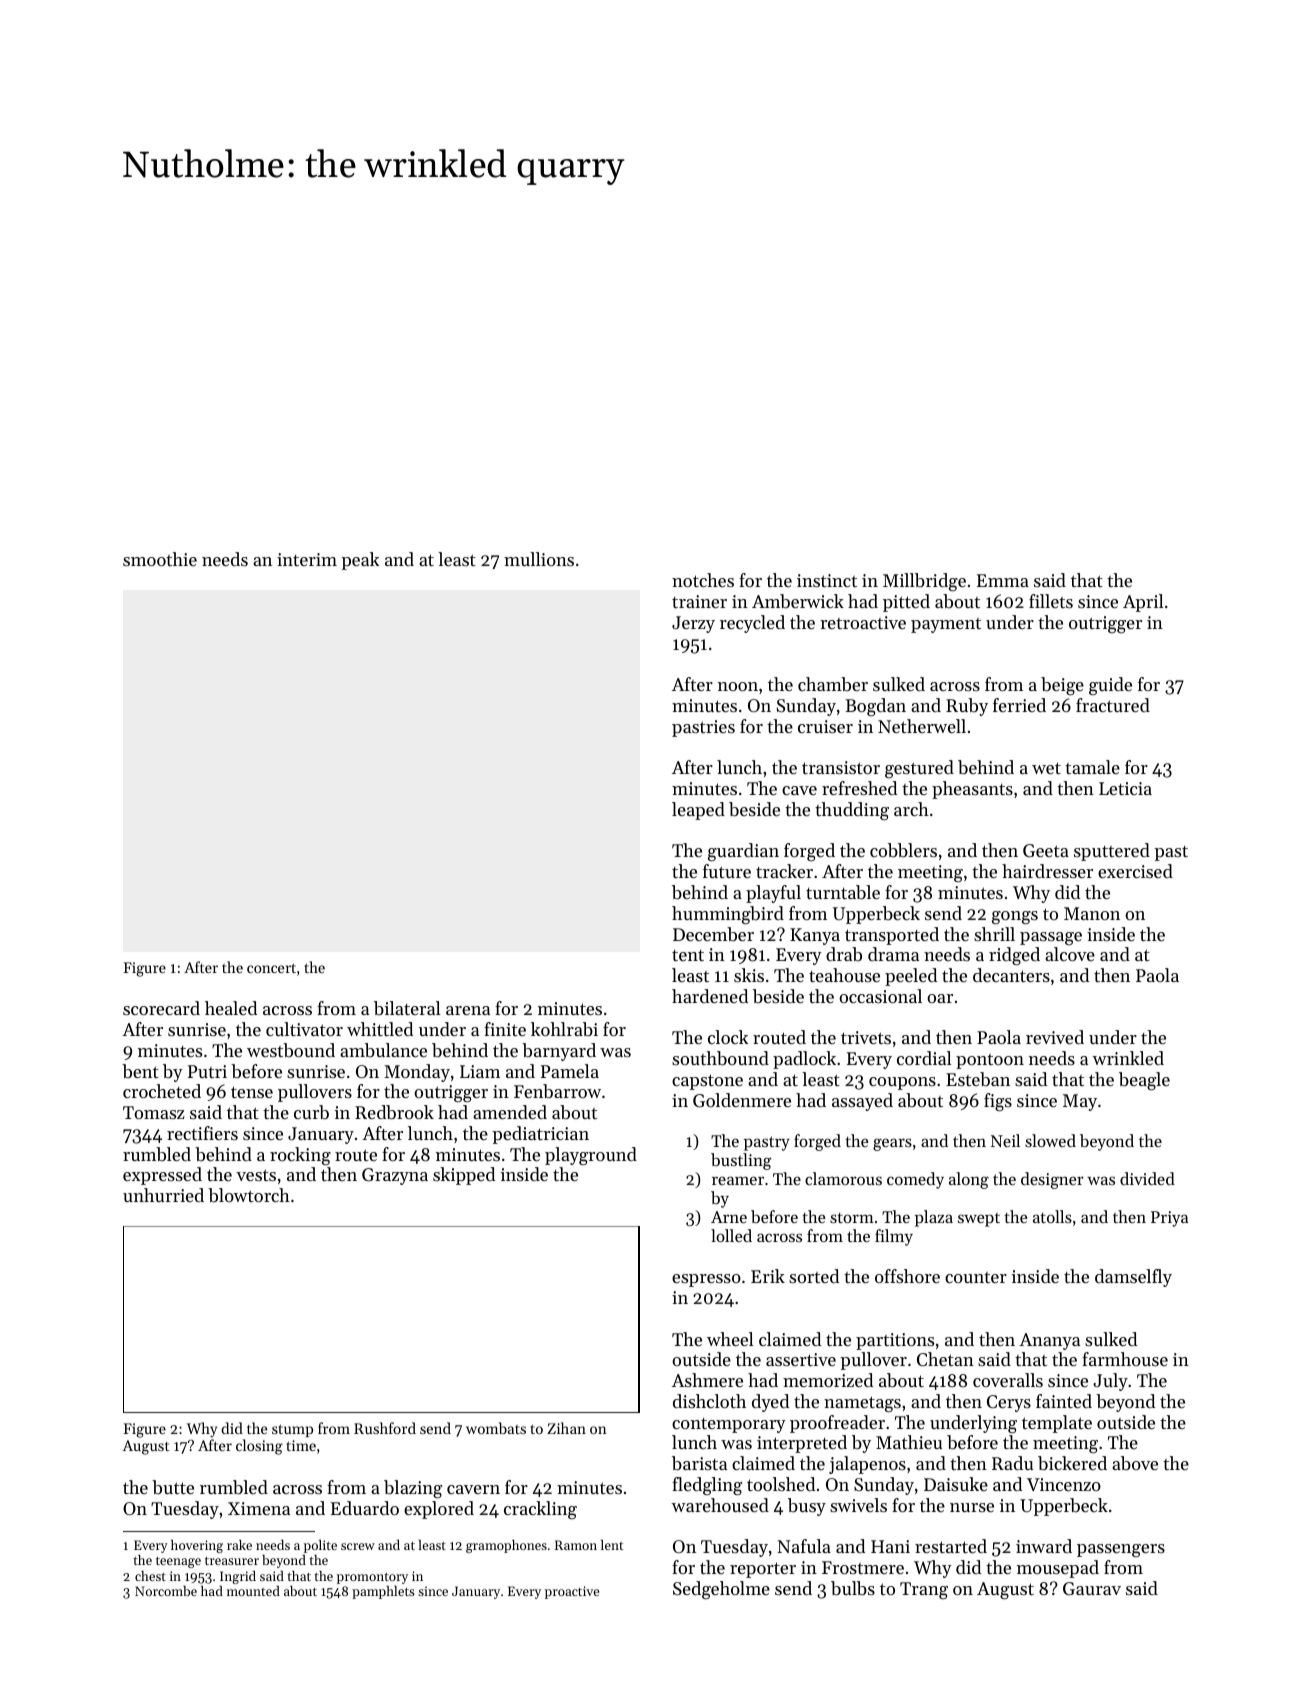  I want to click on concert, so click(271, 968).
